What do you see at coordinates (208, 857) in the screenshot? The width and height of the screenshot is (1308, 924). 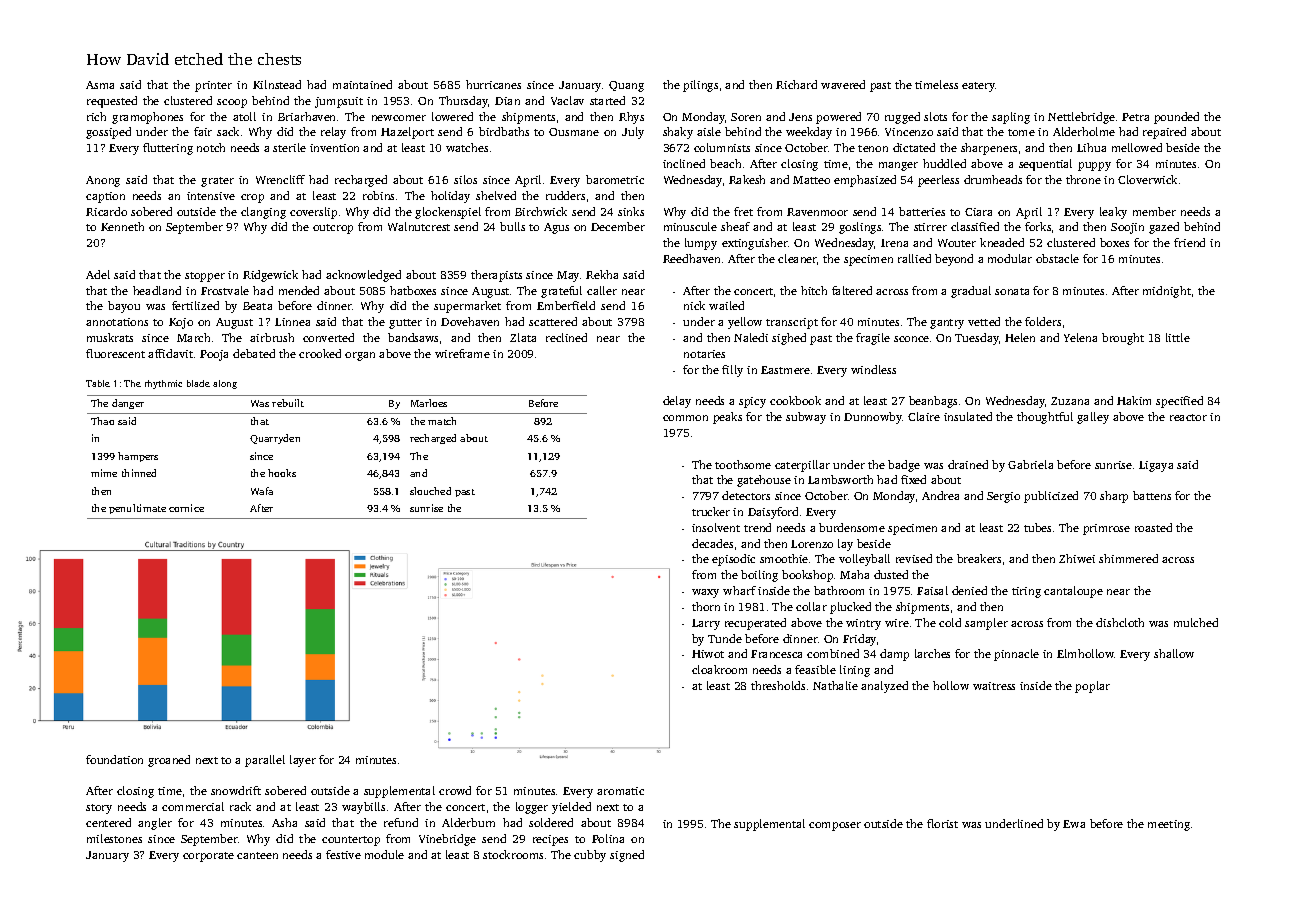 I see `corporate` at bounding box center [208, 857].
